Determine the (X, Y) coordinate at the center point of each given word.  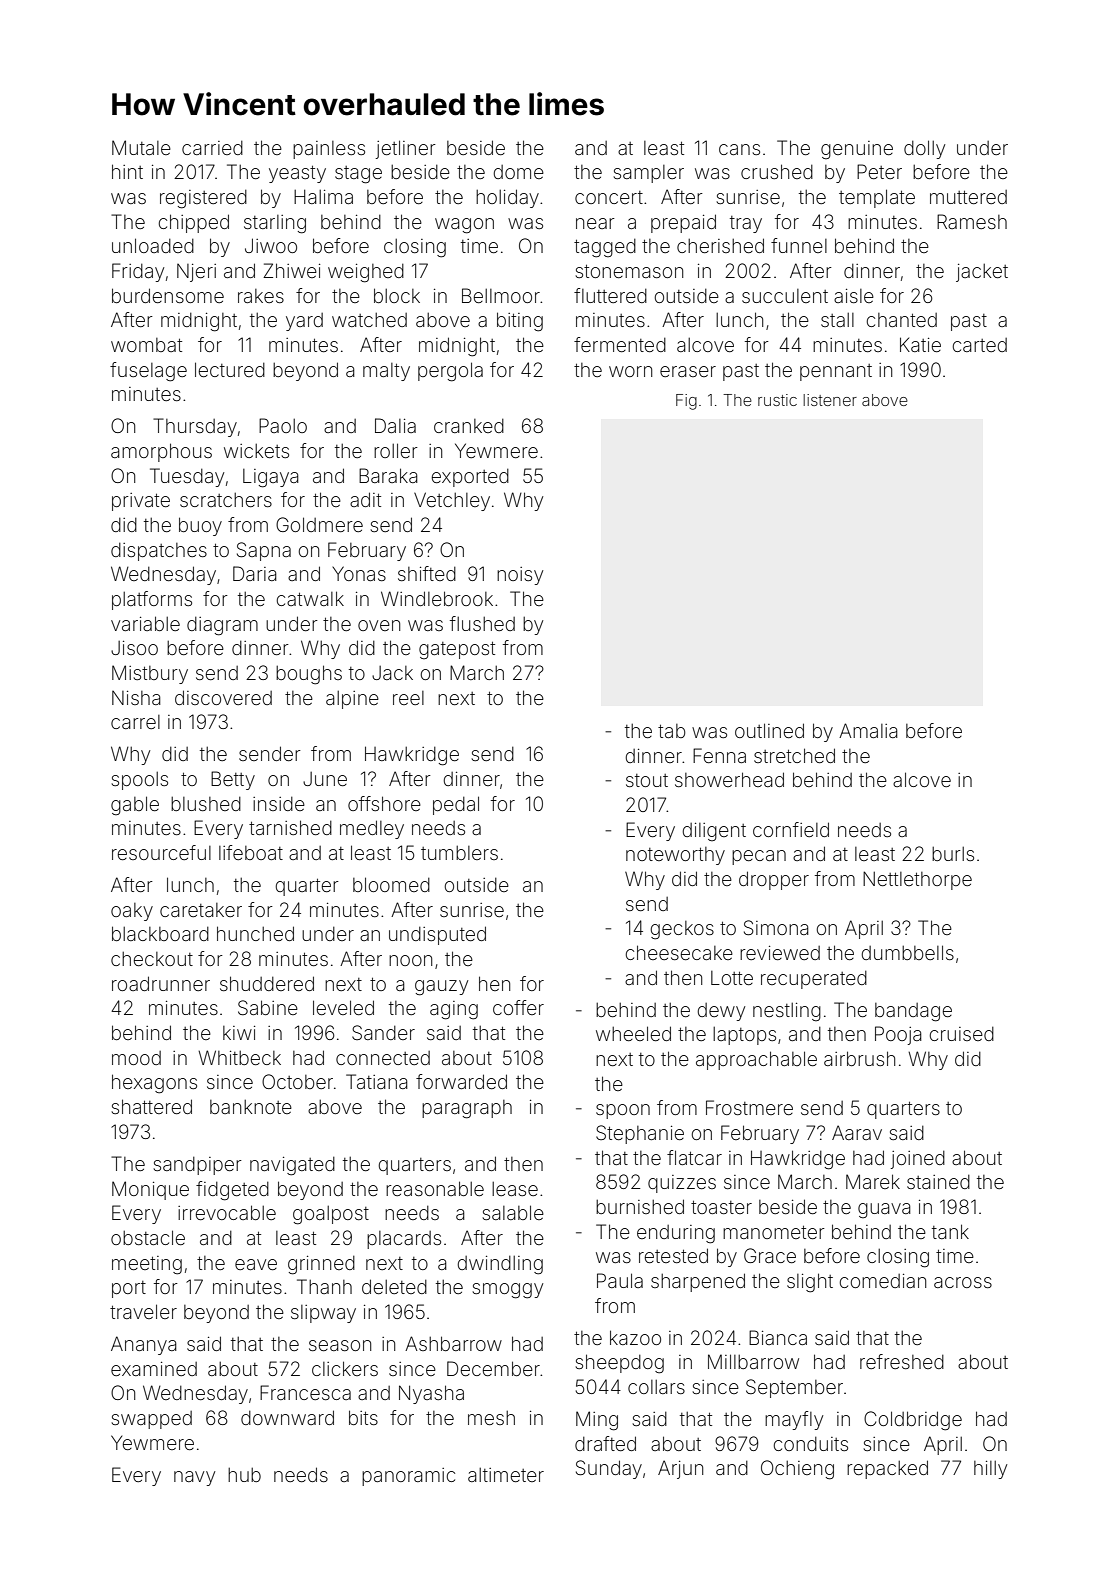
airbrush (859, 1058)
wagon (464, 226)
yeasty (297, 174)
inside (279, 804)
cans (739, 149)
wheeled (633, 1033)
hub (244, 1475)
